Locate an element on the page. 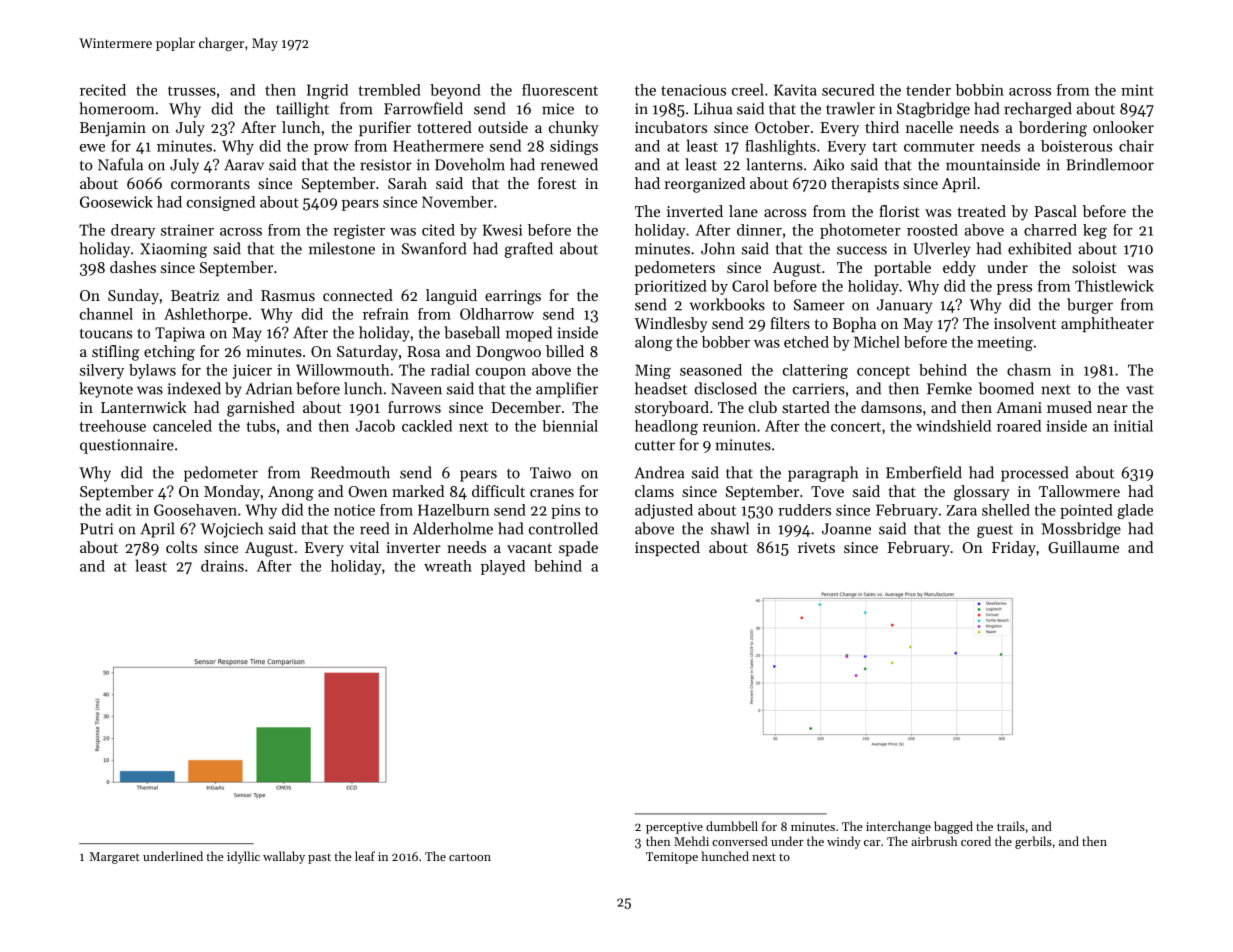 Image resolution: width=1233 pixels, height=952 pixels. gerbils is located at coordinates (1033, 842).
